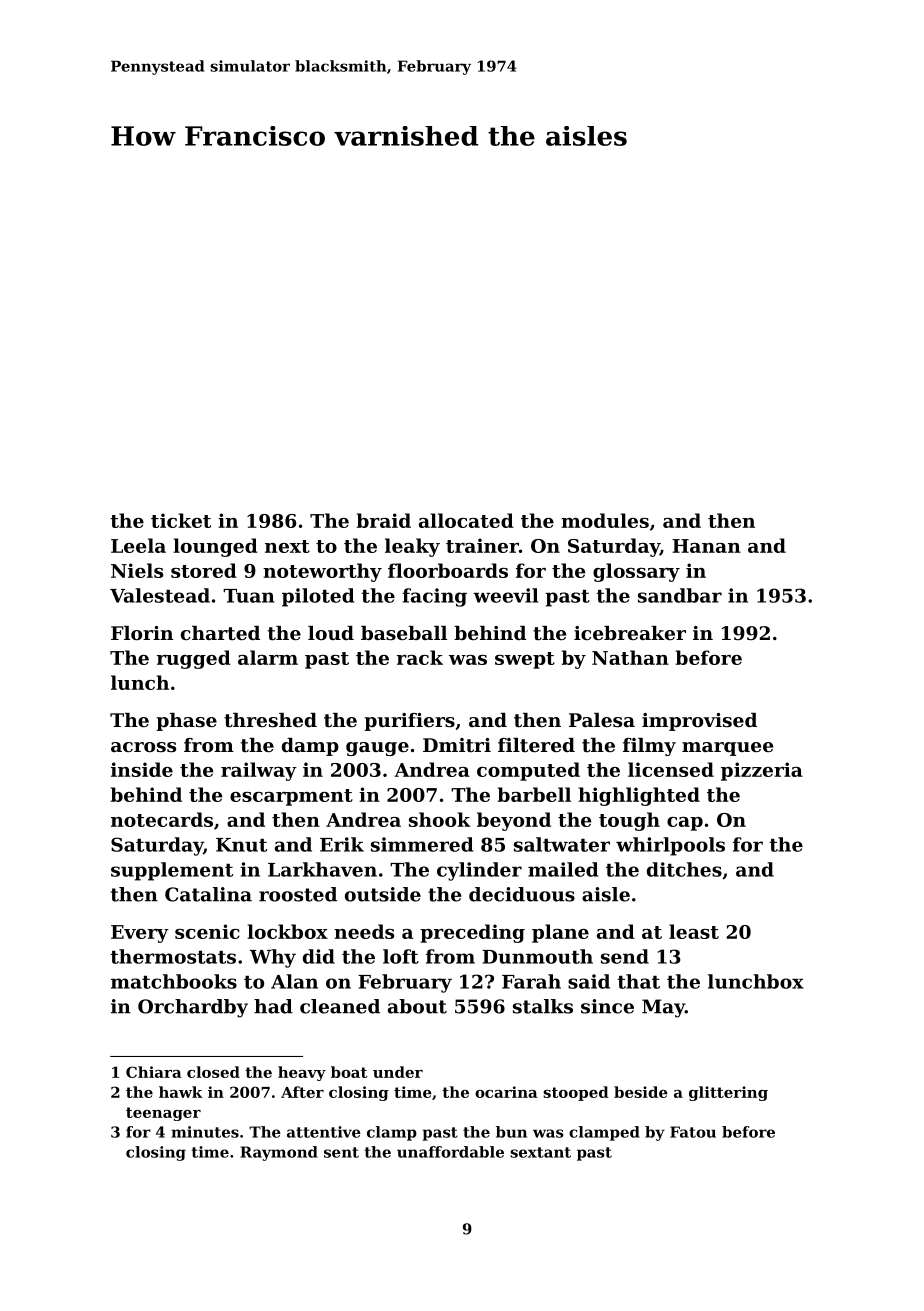 The width and height of the screenshot is (924, 1311). What do you see at coordinates (160, 595) in the screenshot?
I see `Valestead` at bounding box center [160, 595].
